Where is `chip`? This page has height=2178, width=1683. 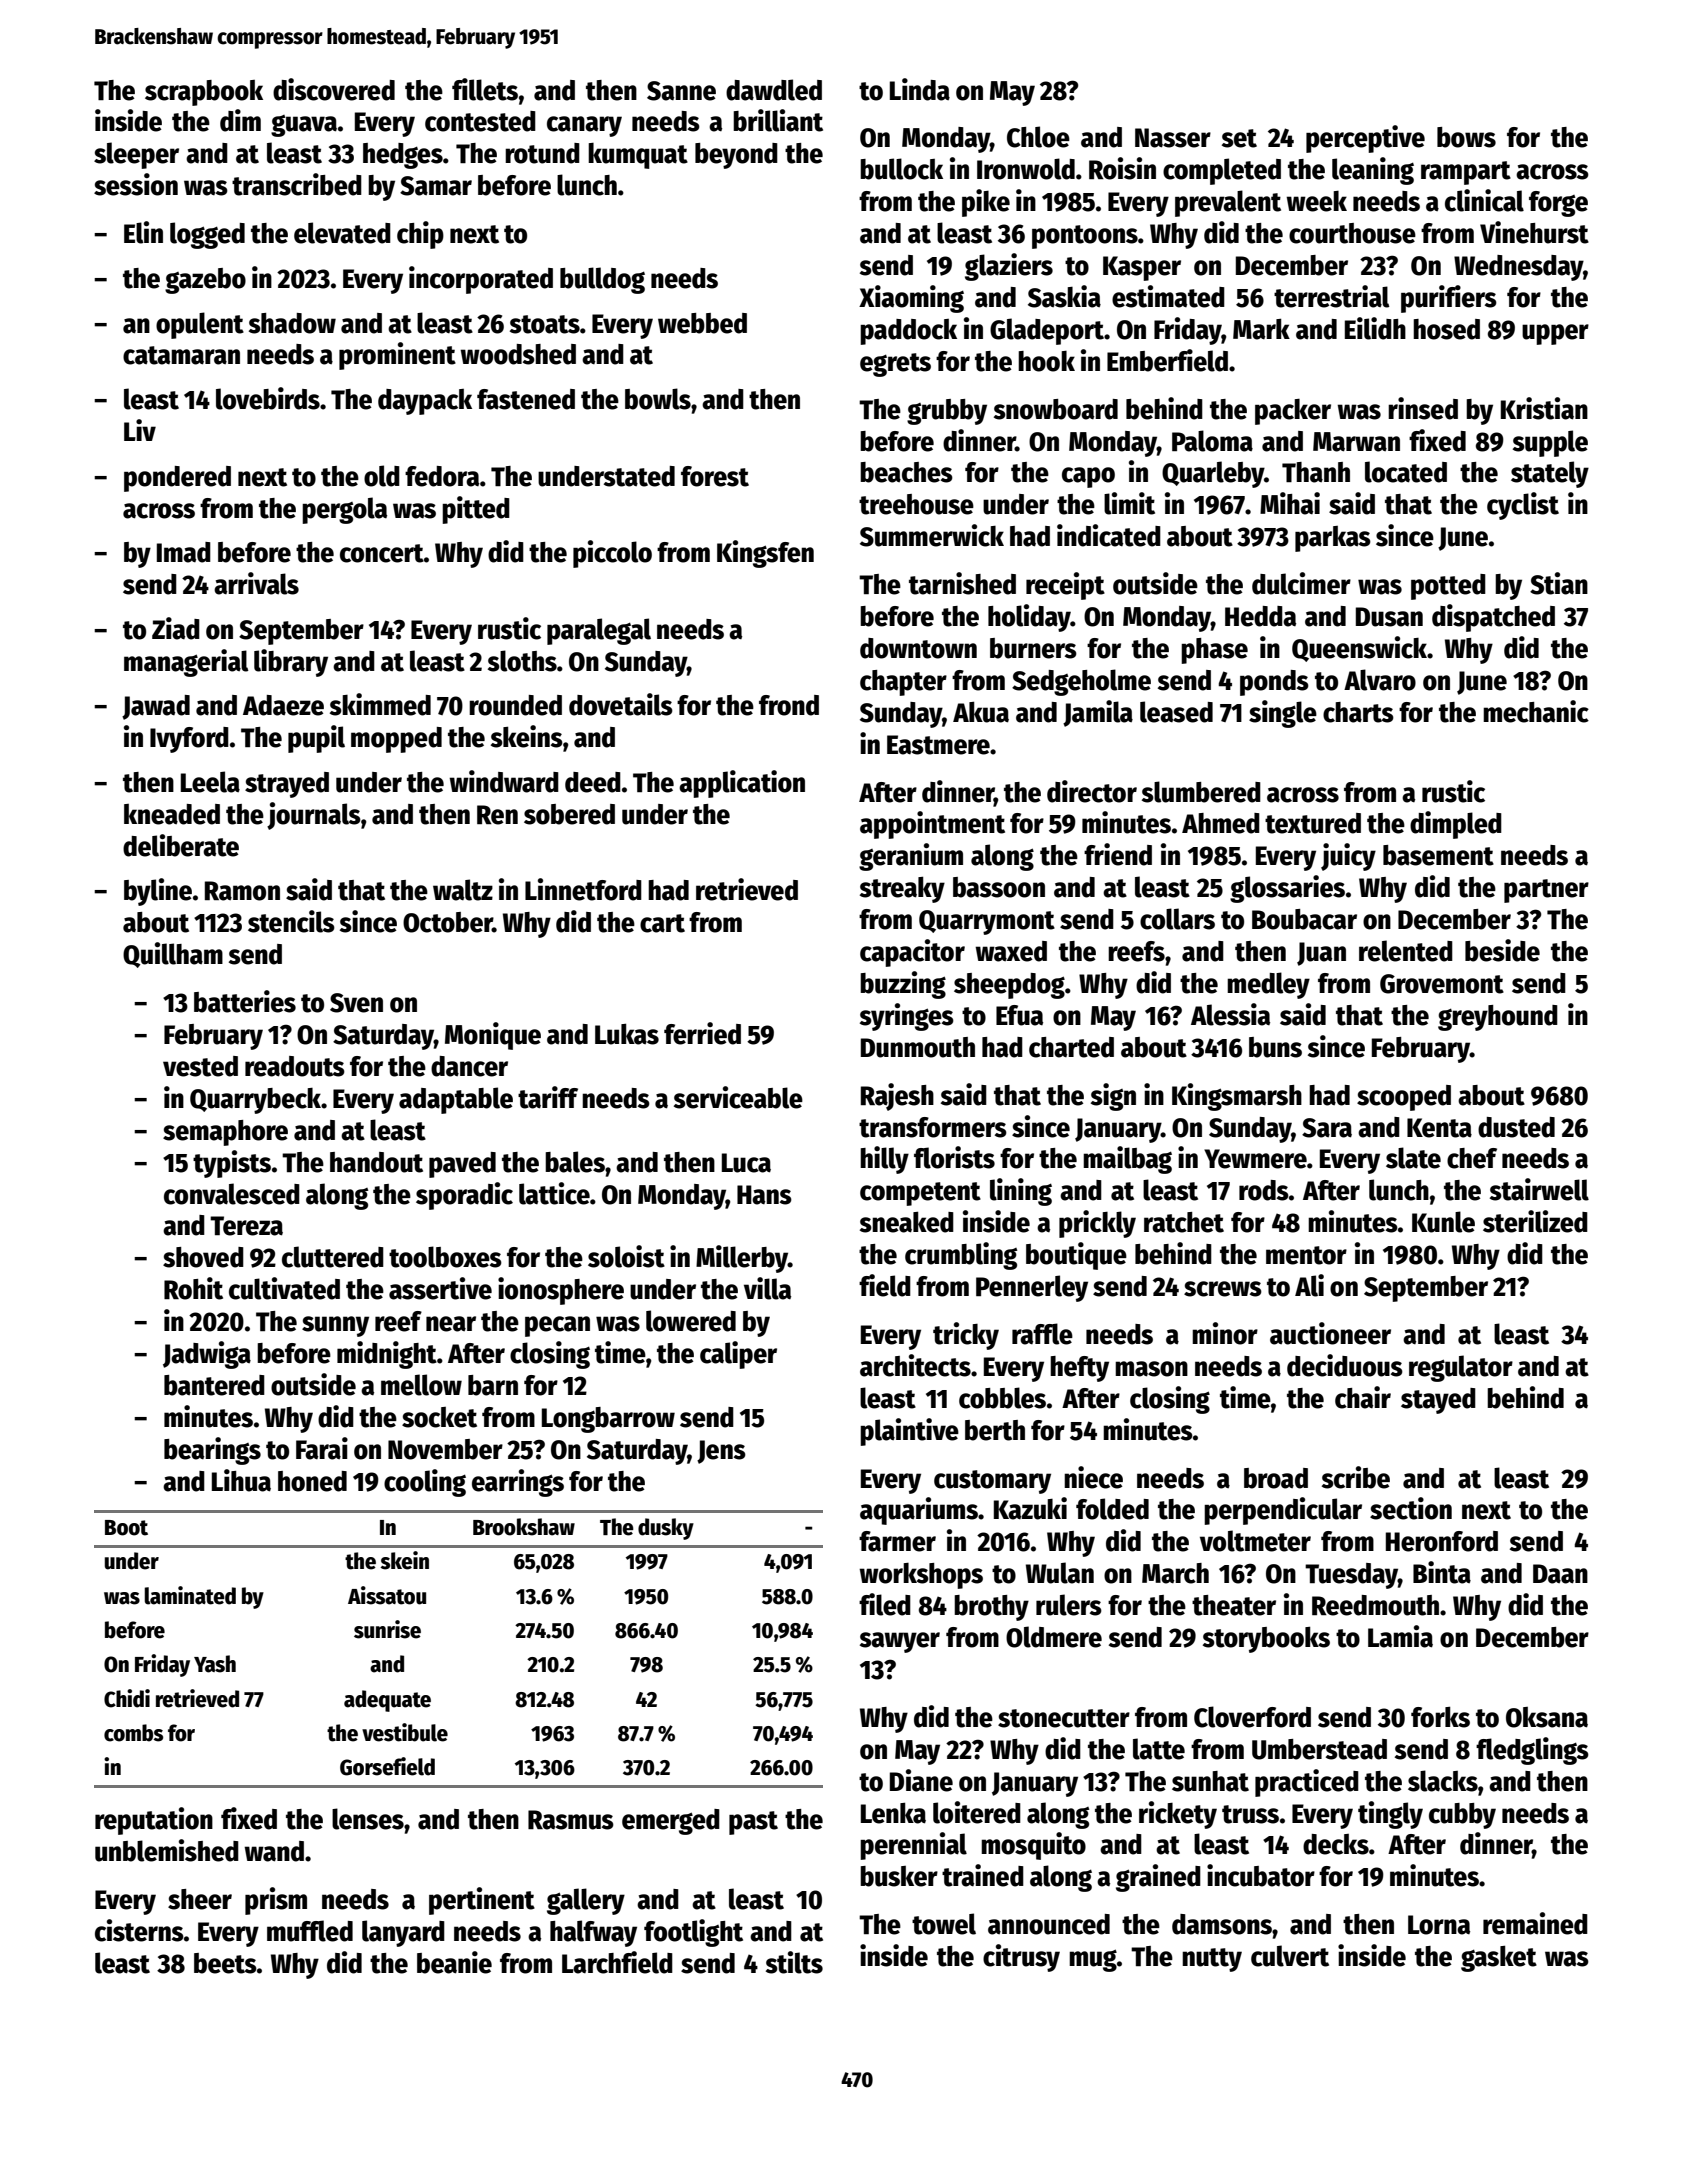 chip is located at coordinates (420, 235).
